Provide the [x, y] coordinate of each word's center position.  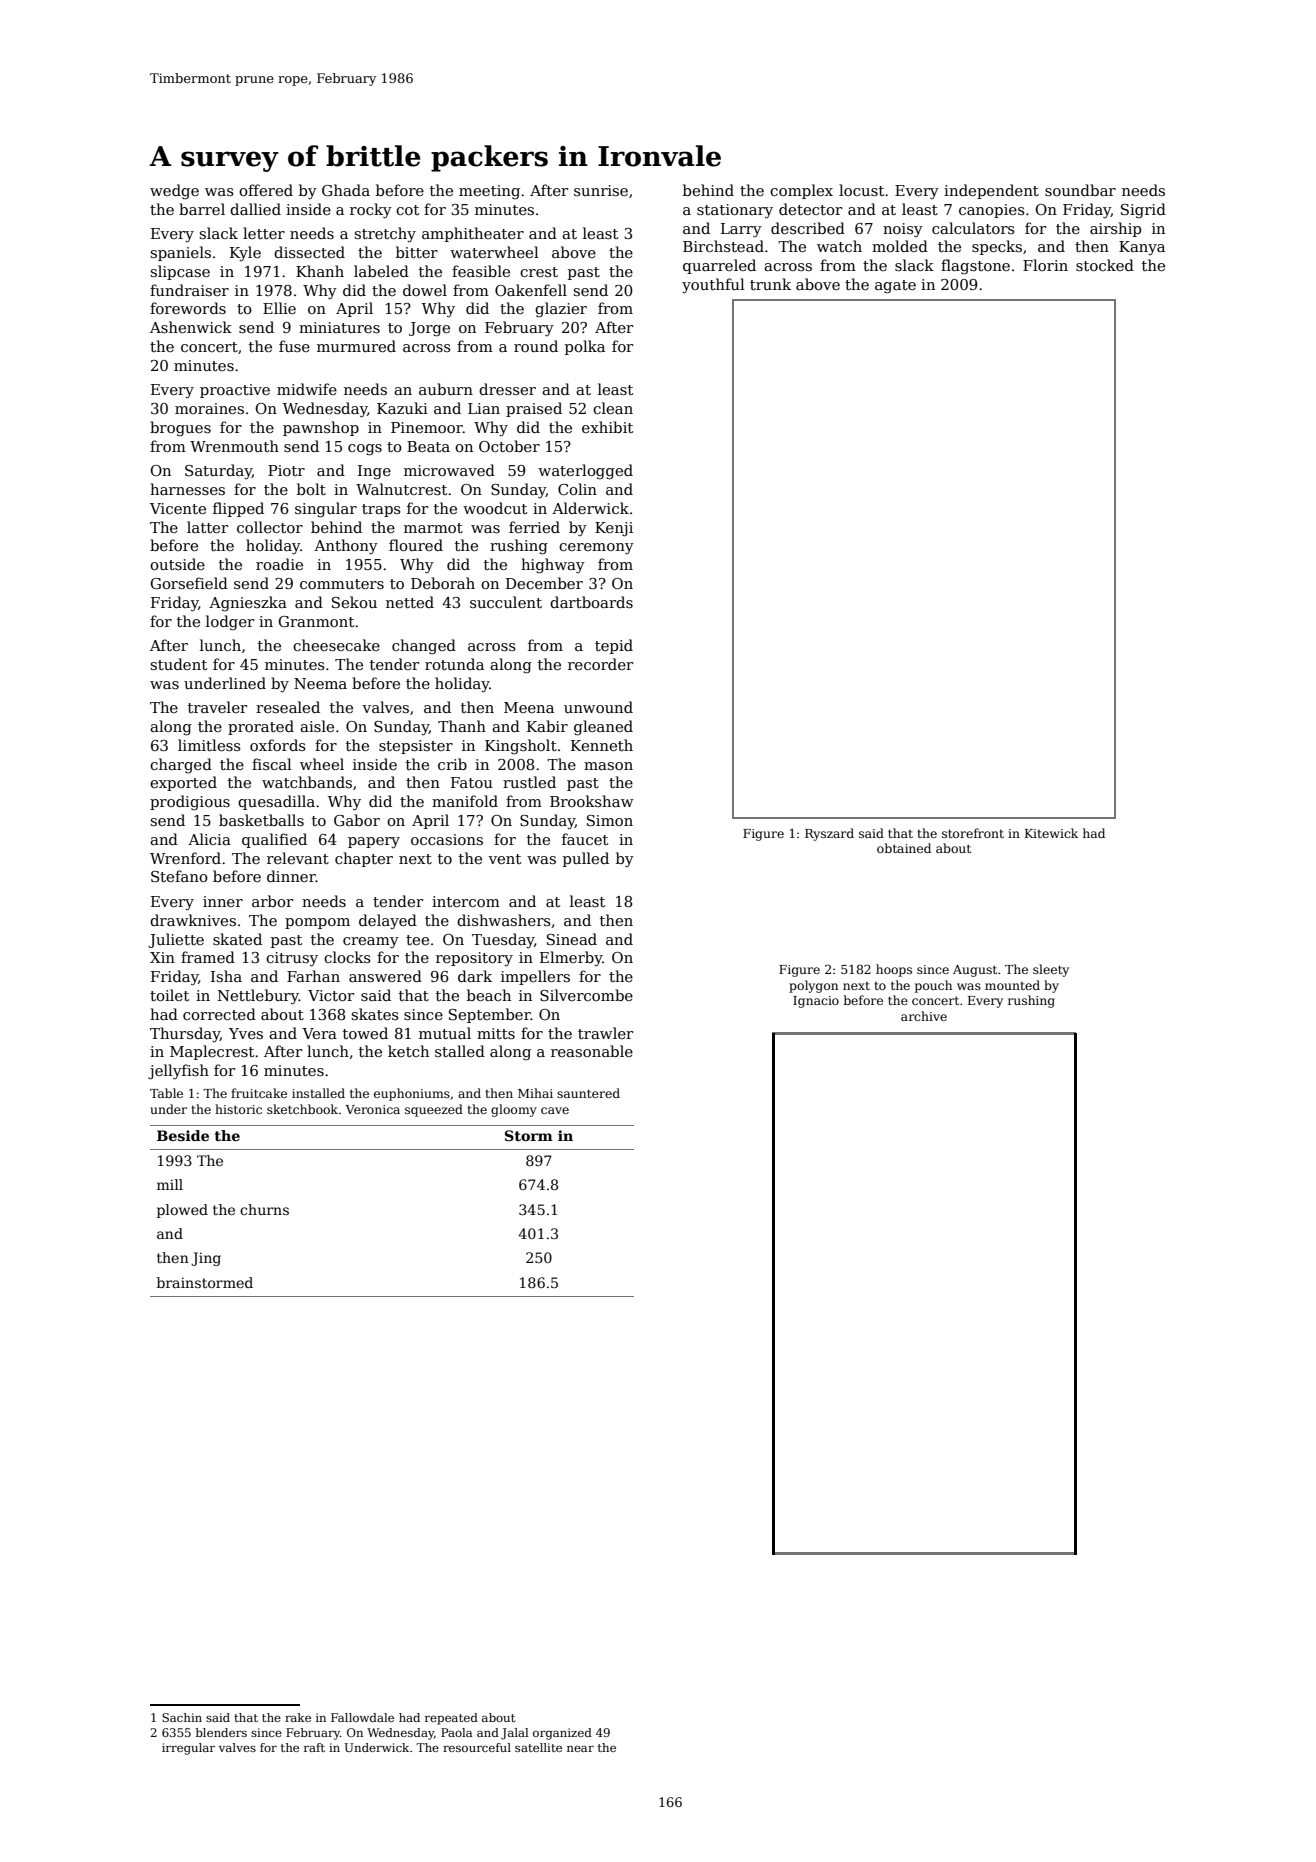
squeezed [434, 1110]
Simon [610, 820]
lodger [230, 623]
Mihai [535, 1093]
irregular [188, 1749]
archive [924, 1016]
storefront [973, 833]
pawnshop [321, 428]
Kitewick [1051, 833]
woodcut [495, 508]
